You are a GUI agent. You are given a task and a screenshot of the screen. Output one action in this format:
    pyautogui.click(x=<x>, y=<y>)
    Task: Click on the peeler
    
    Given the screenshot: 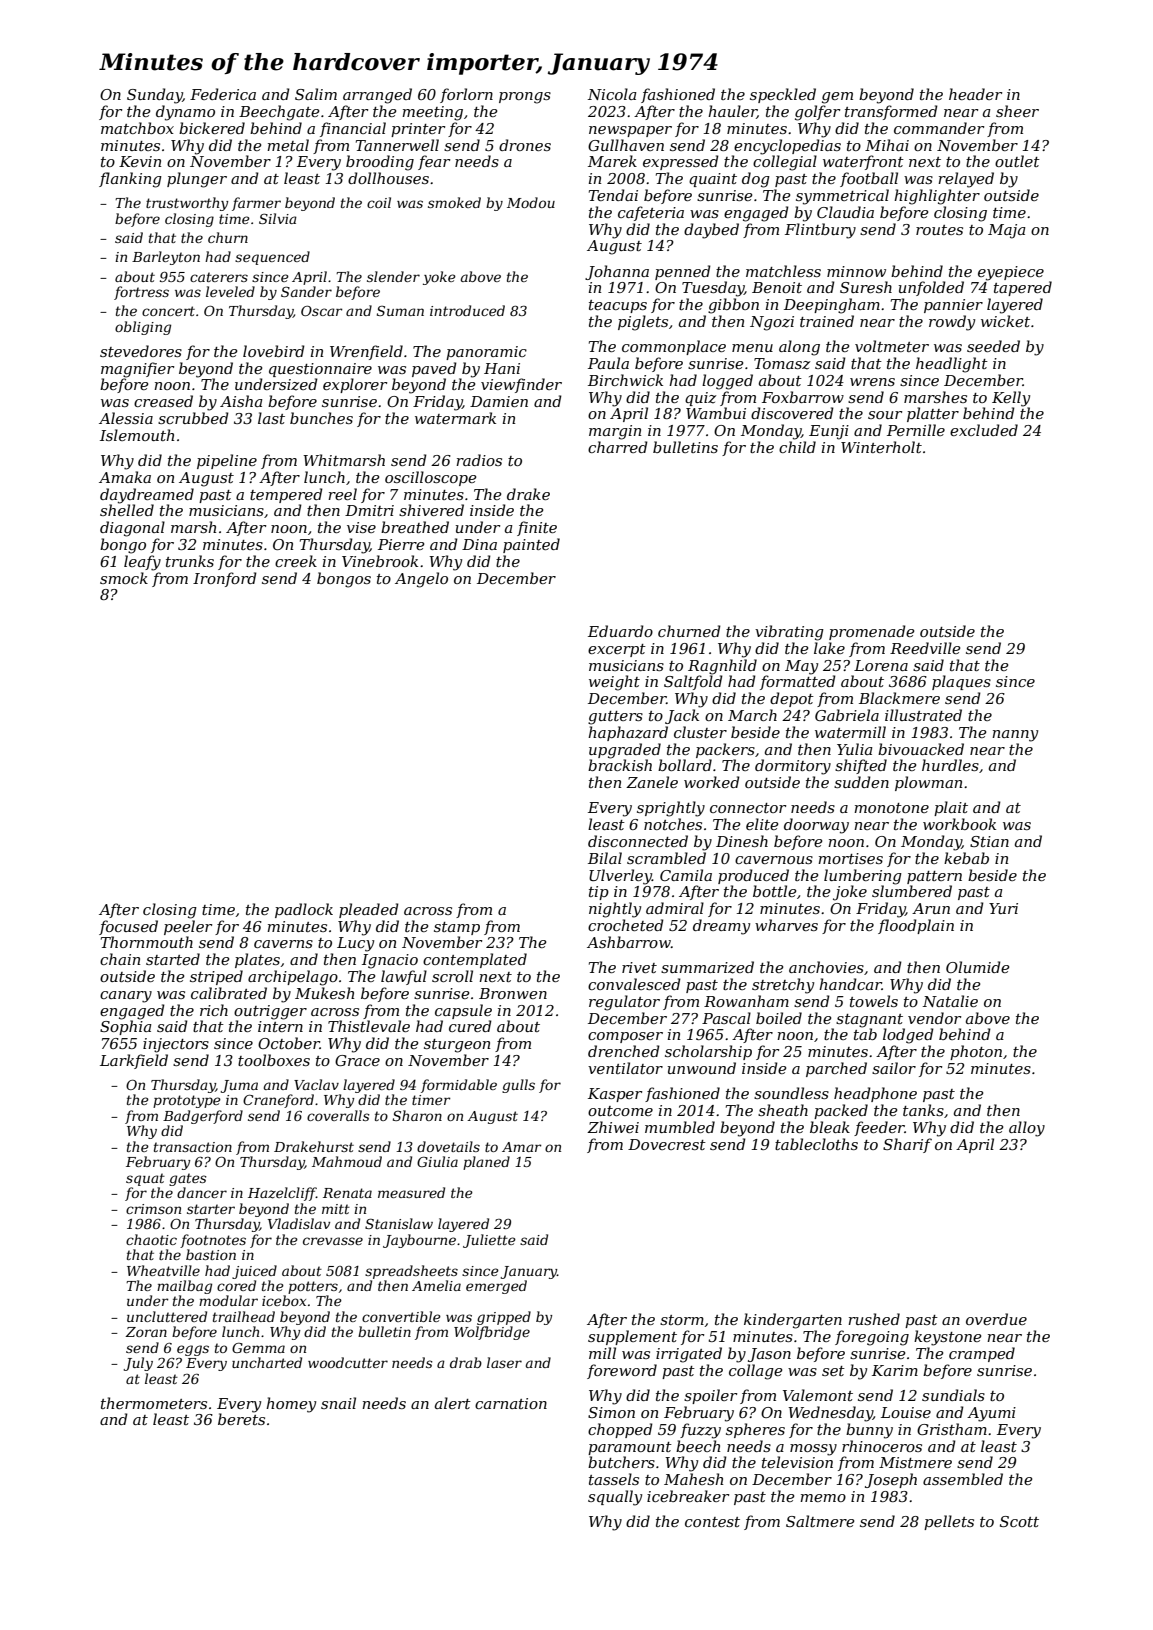 What is the action you would take?
    pyautogui.click(x=188, y=927)
